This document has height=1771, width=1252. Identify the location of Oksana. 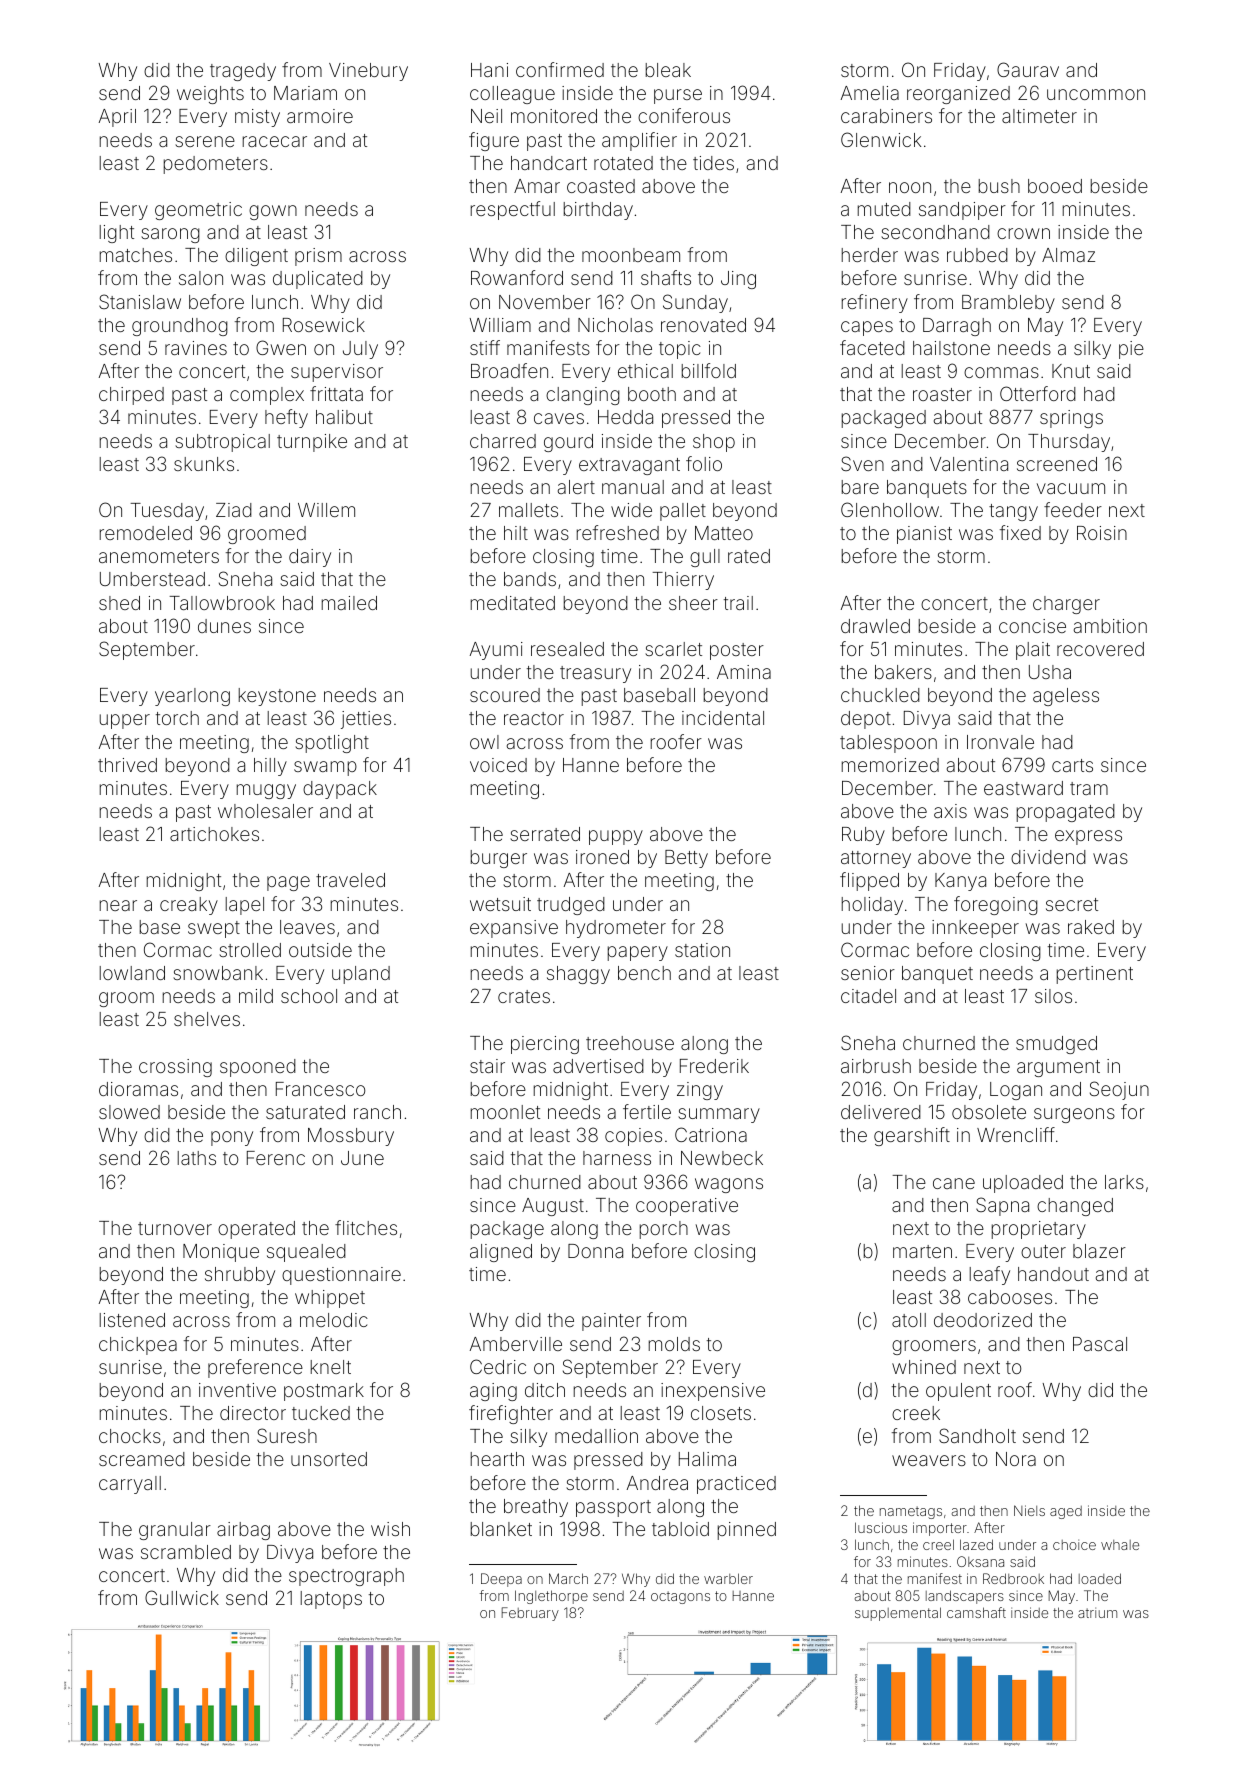
(980, 1561).
